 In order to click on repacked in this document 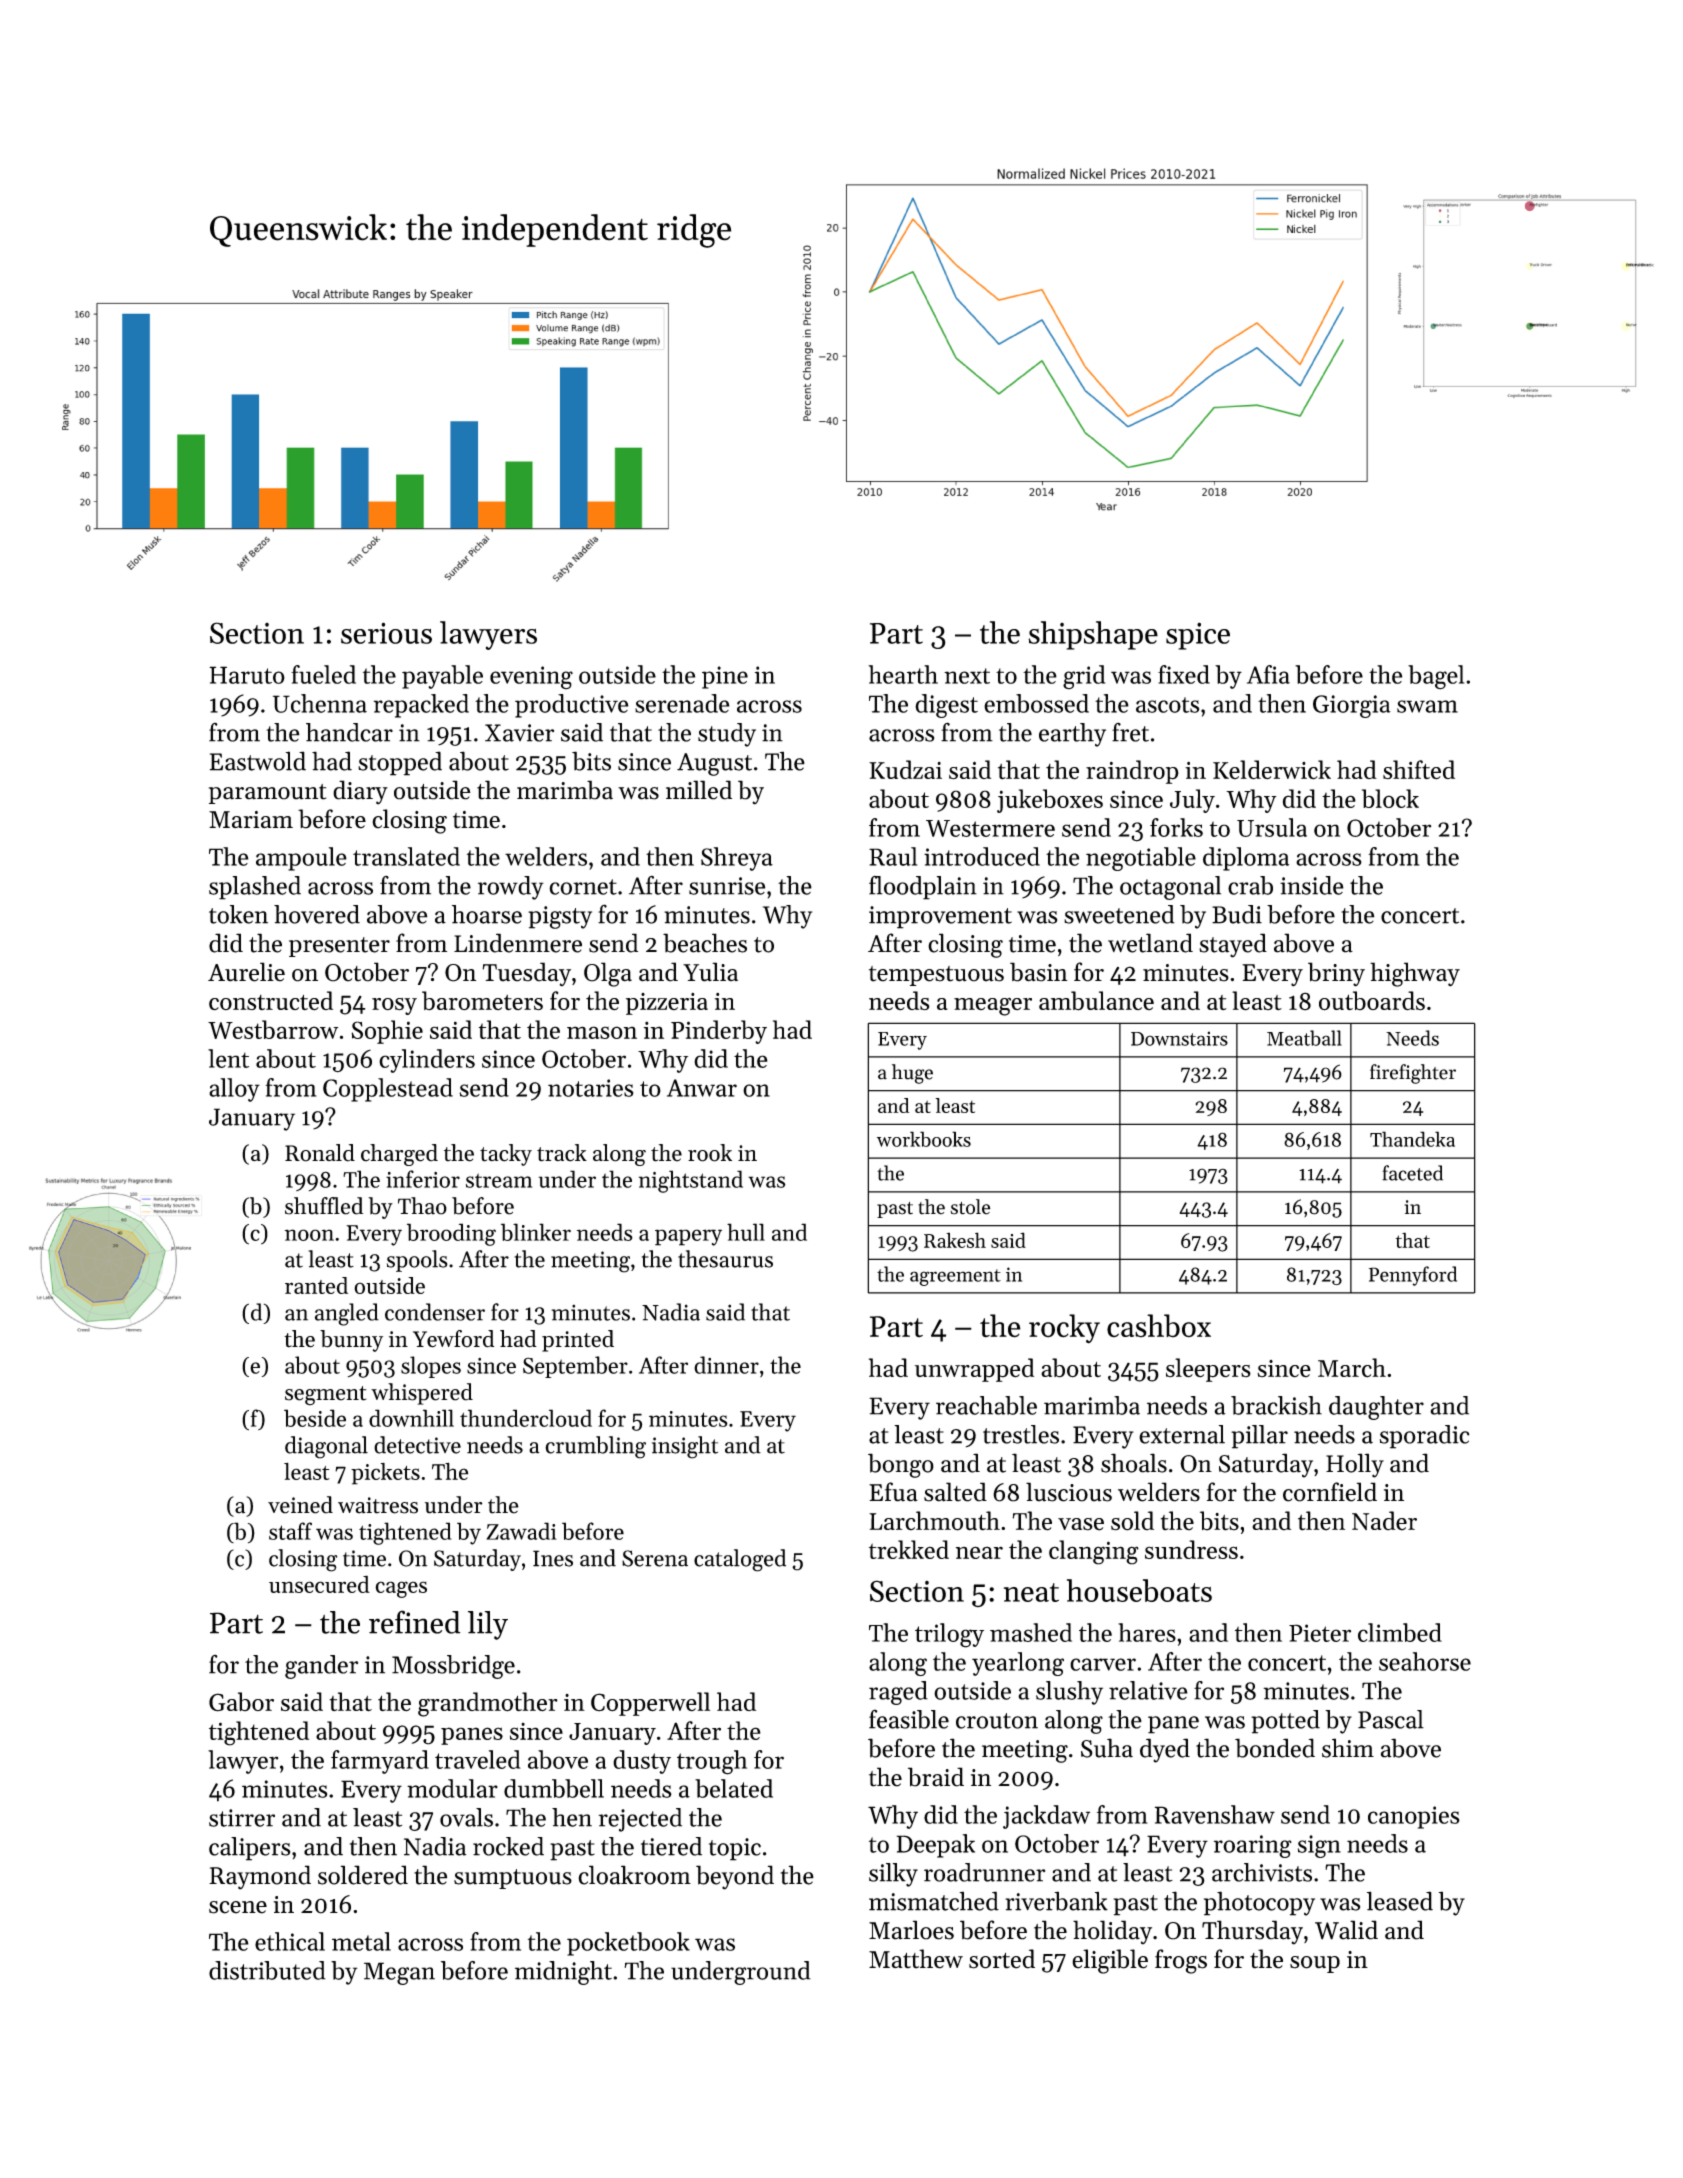, I will do `click(421, 706)`.
